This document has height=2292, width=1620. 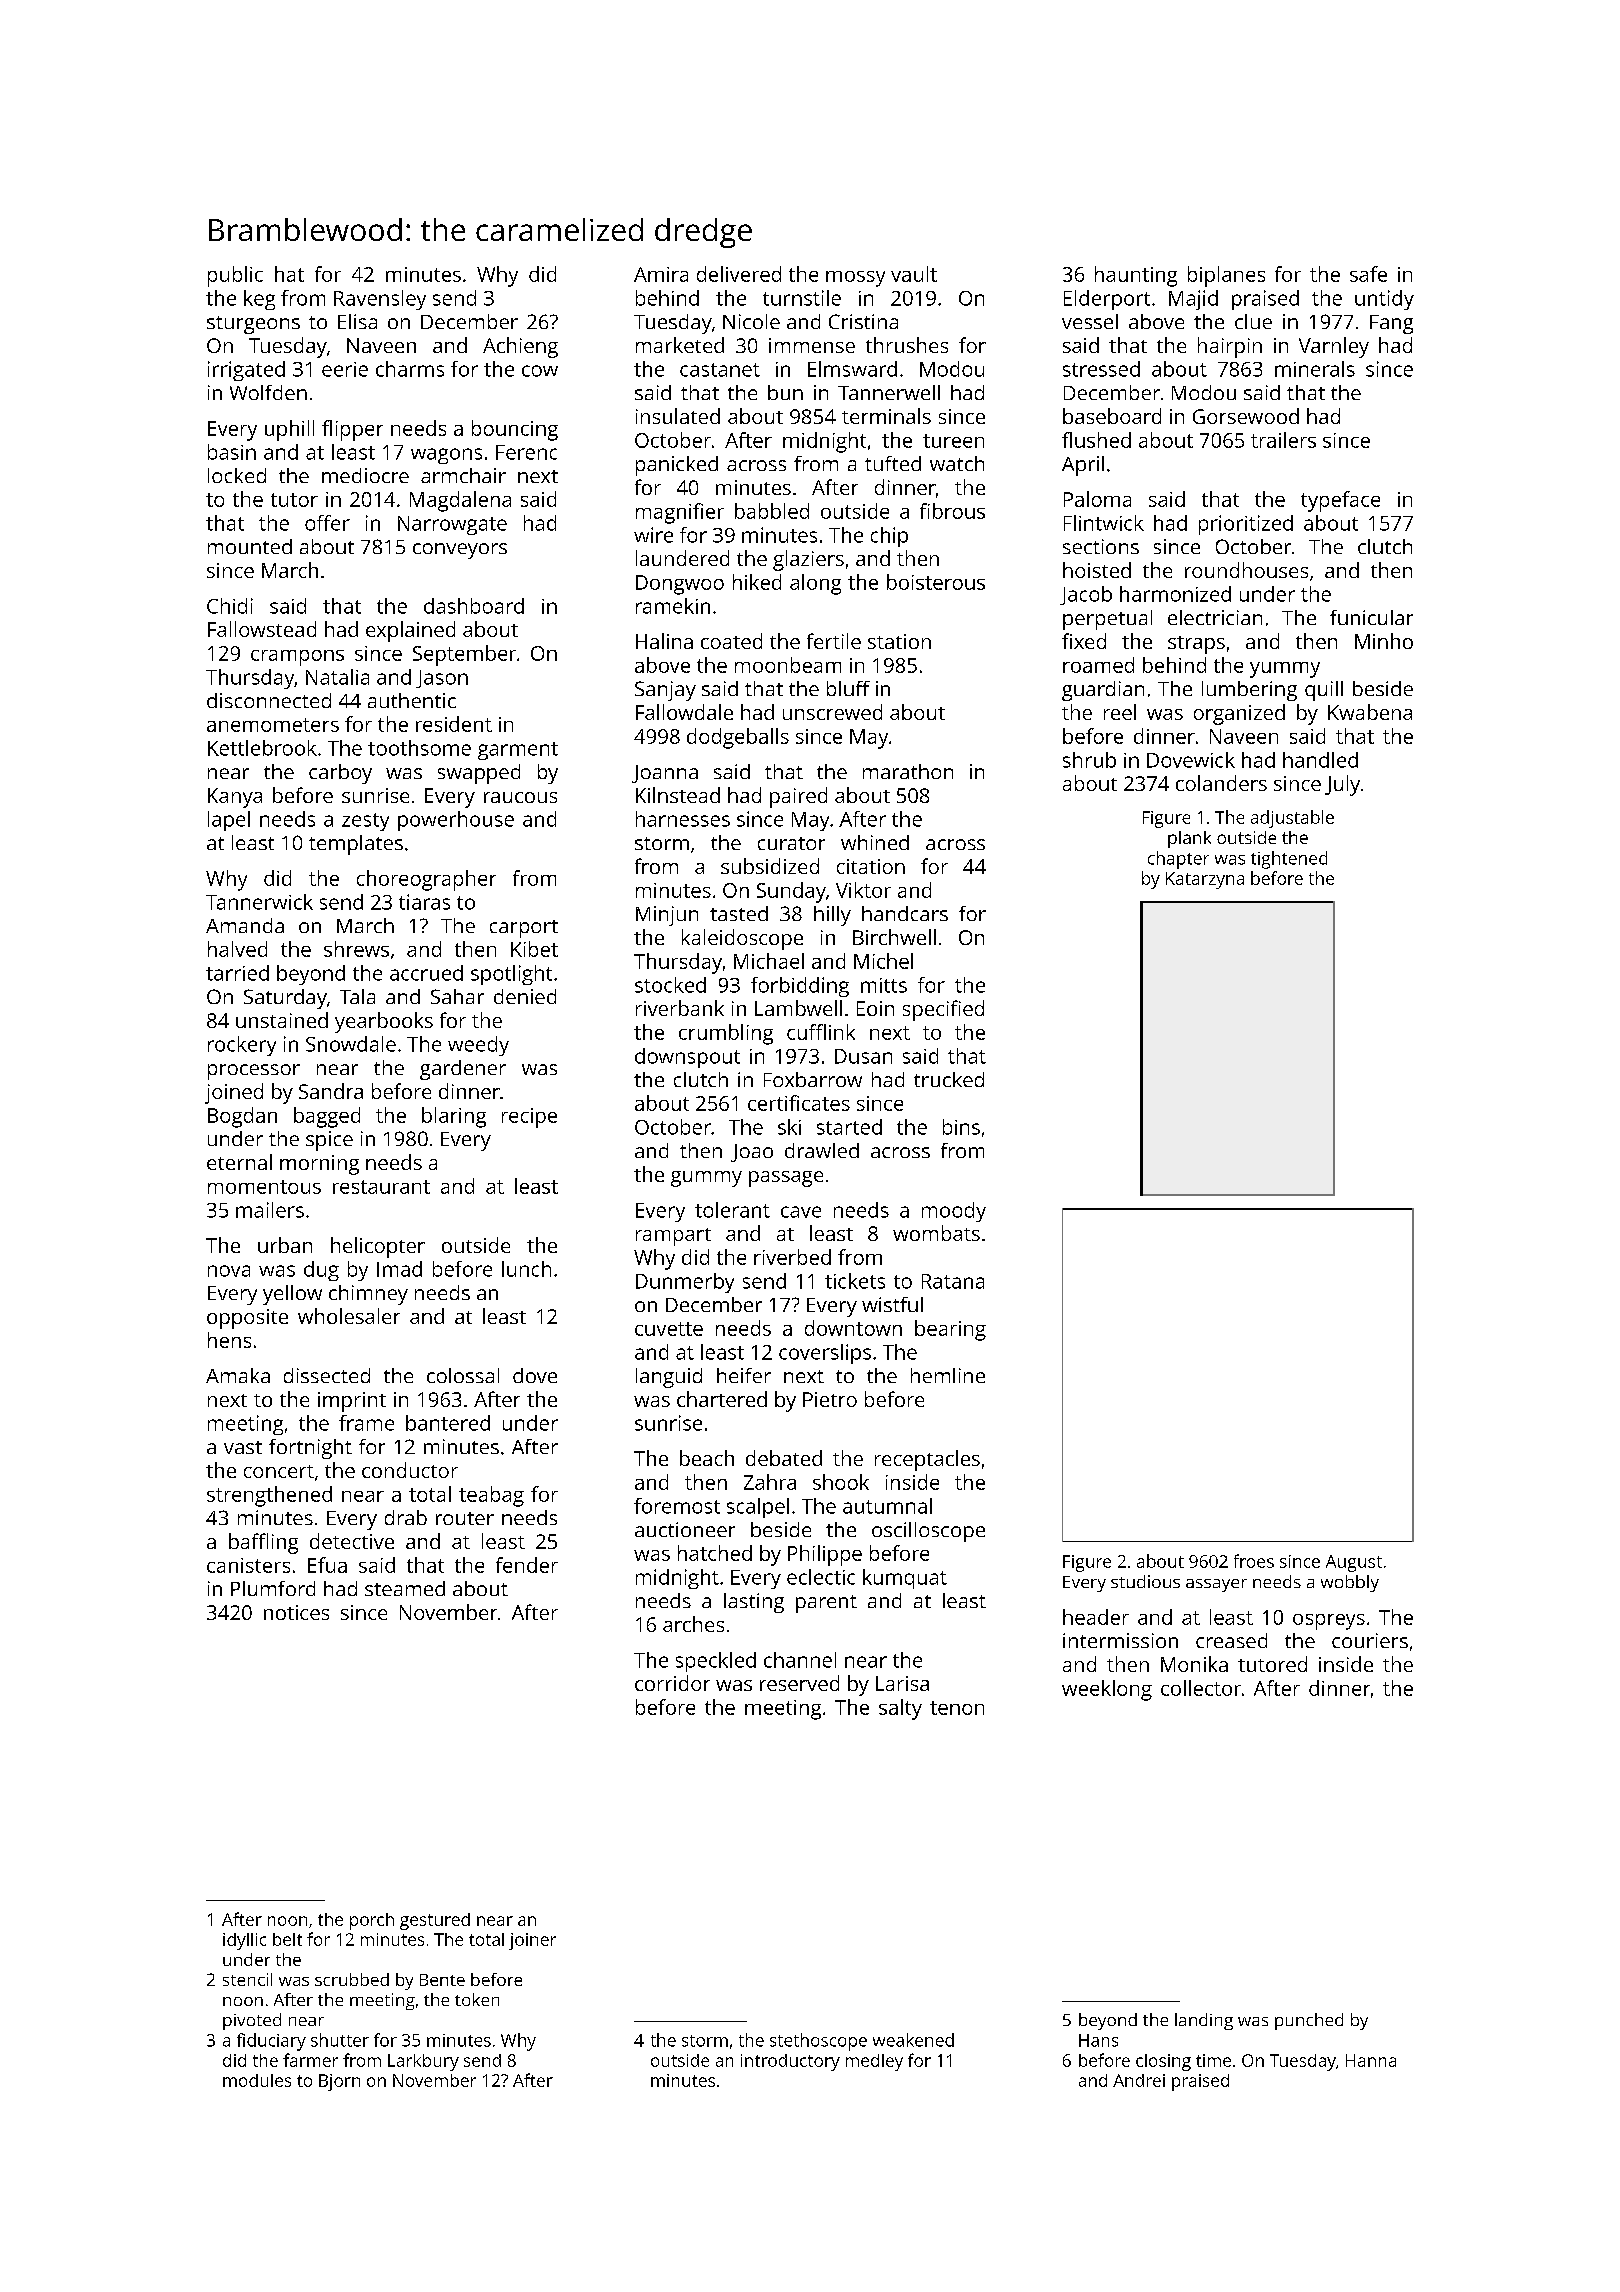 I want to click on biplanes, so click(x=1226, y=276).
